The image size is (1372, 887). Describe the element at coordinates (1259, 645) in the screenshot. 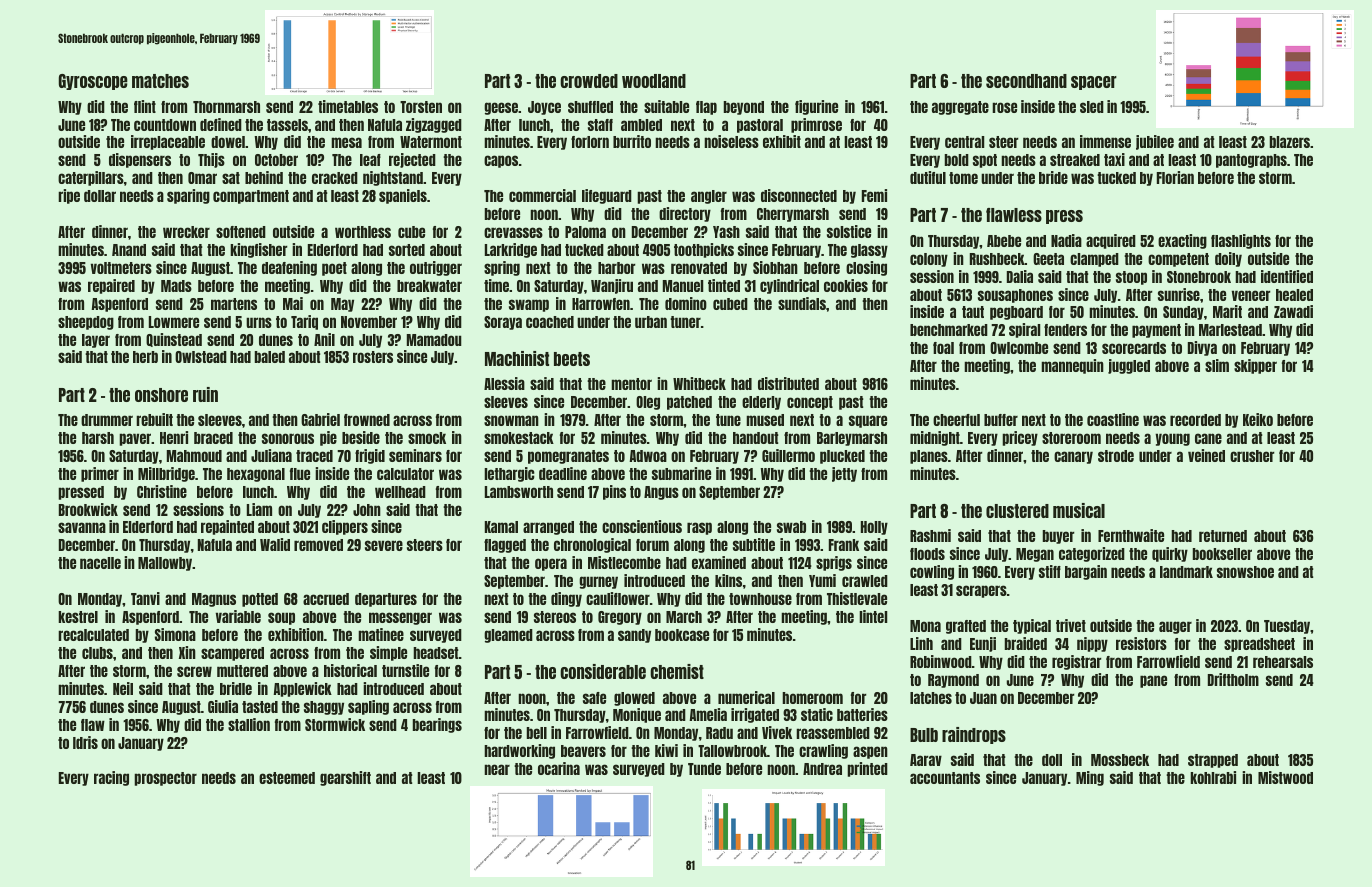

I see `spreadsheet` at that location.
